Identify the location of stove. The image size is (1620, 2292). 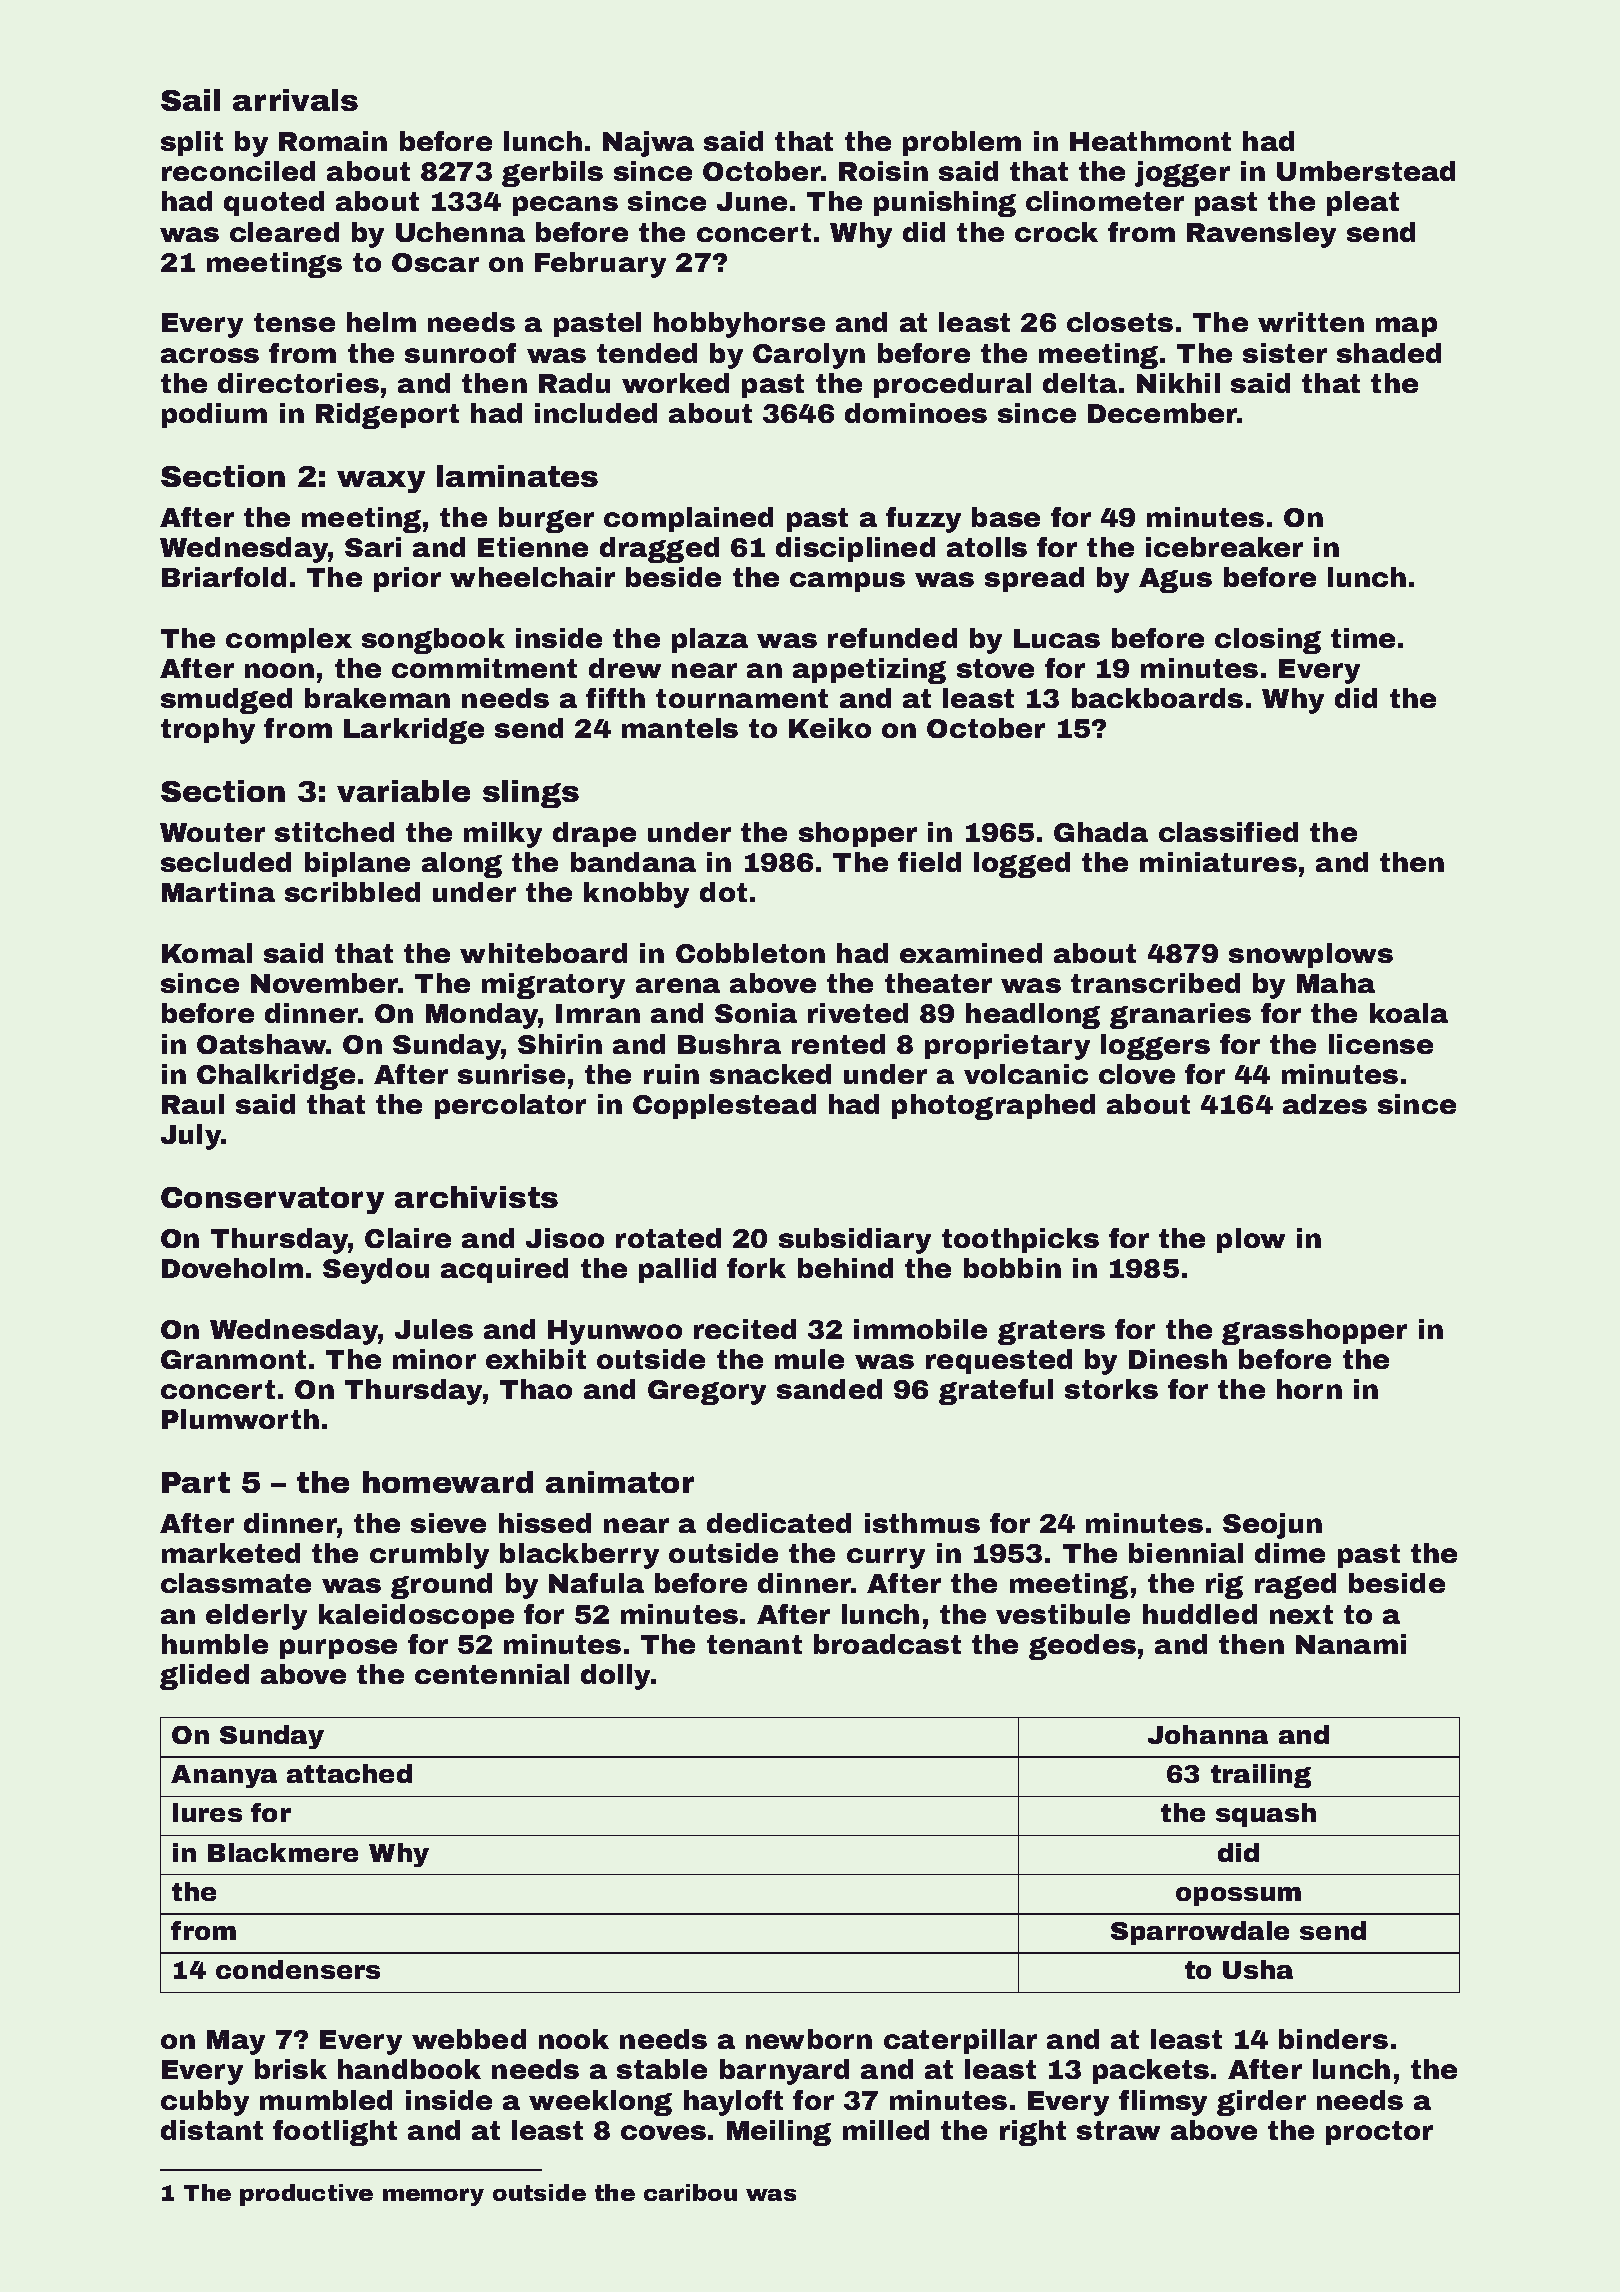
(995, 668).
